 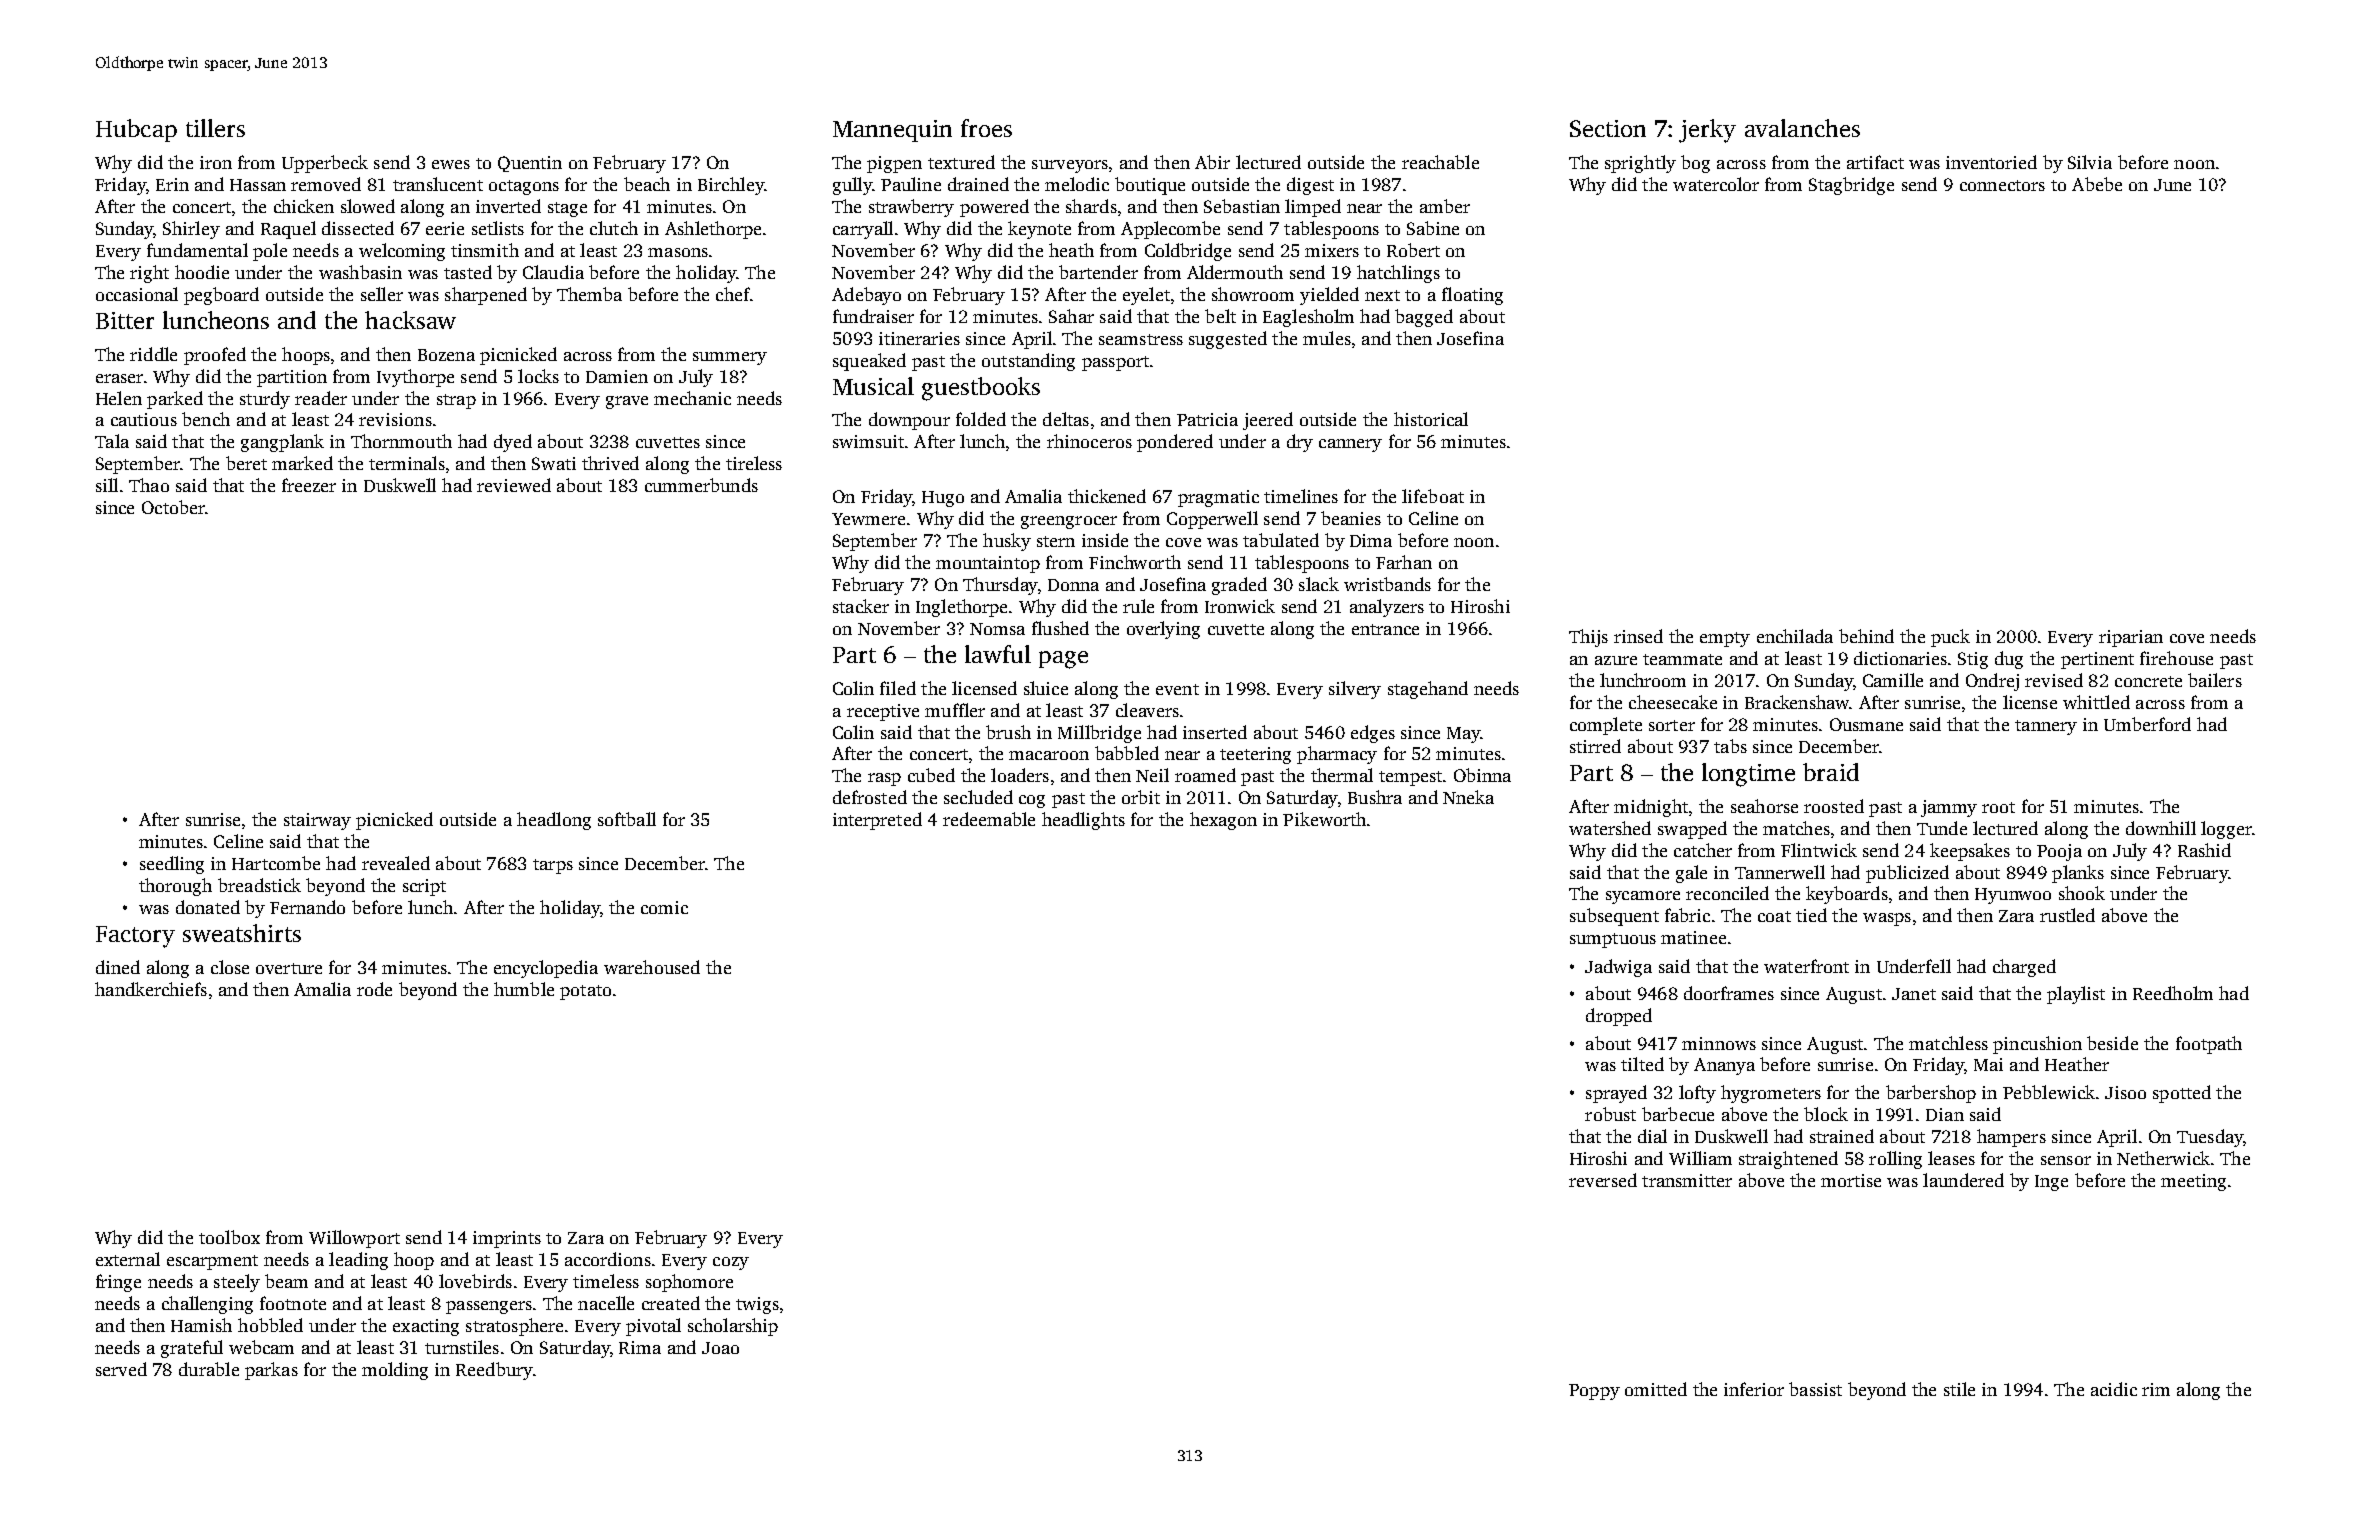 I want to click on May, so click(x=1464, y=735).
